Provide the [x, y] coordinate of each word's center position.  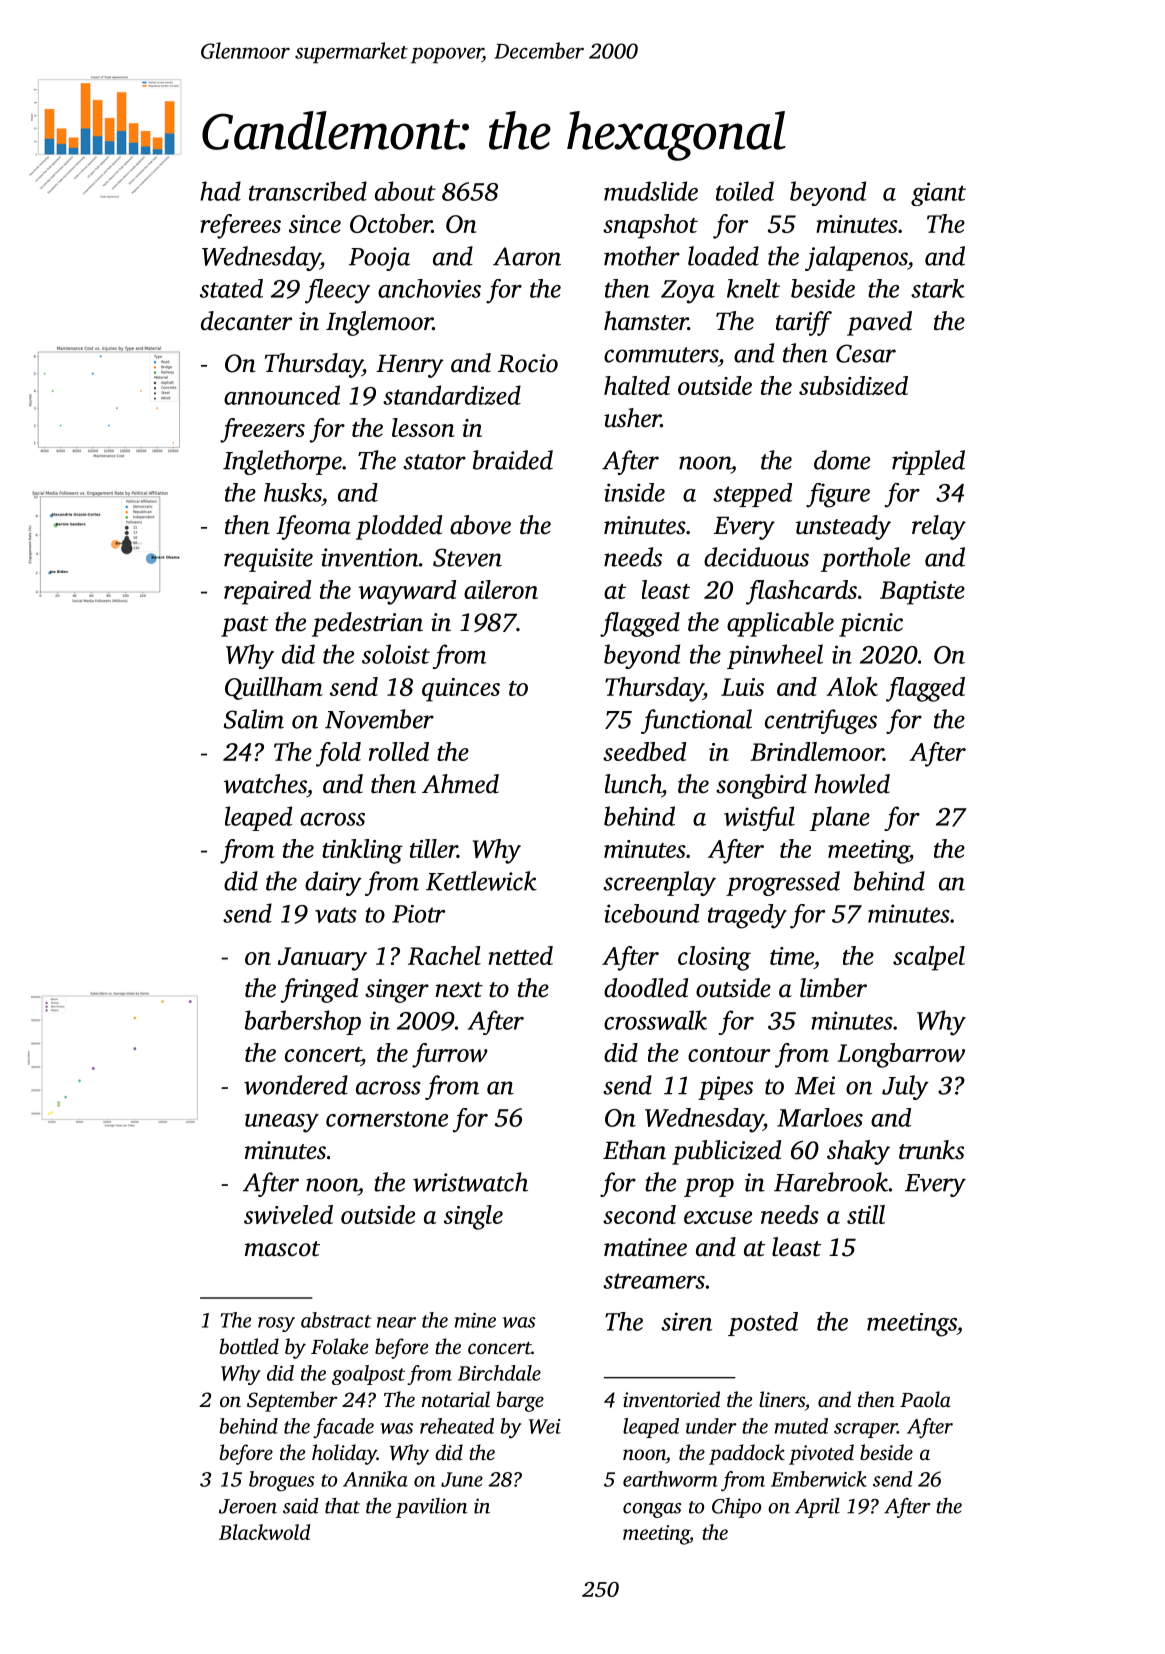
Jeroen [248, 1506]
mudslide [651, 191]
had [220, 191]
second [639, 1214]
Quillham [274, 688]
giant [938, 194]
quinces [461, 690]
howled [852, 784]
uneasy [282, 1123]
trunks [931, 1150]
